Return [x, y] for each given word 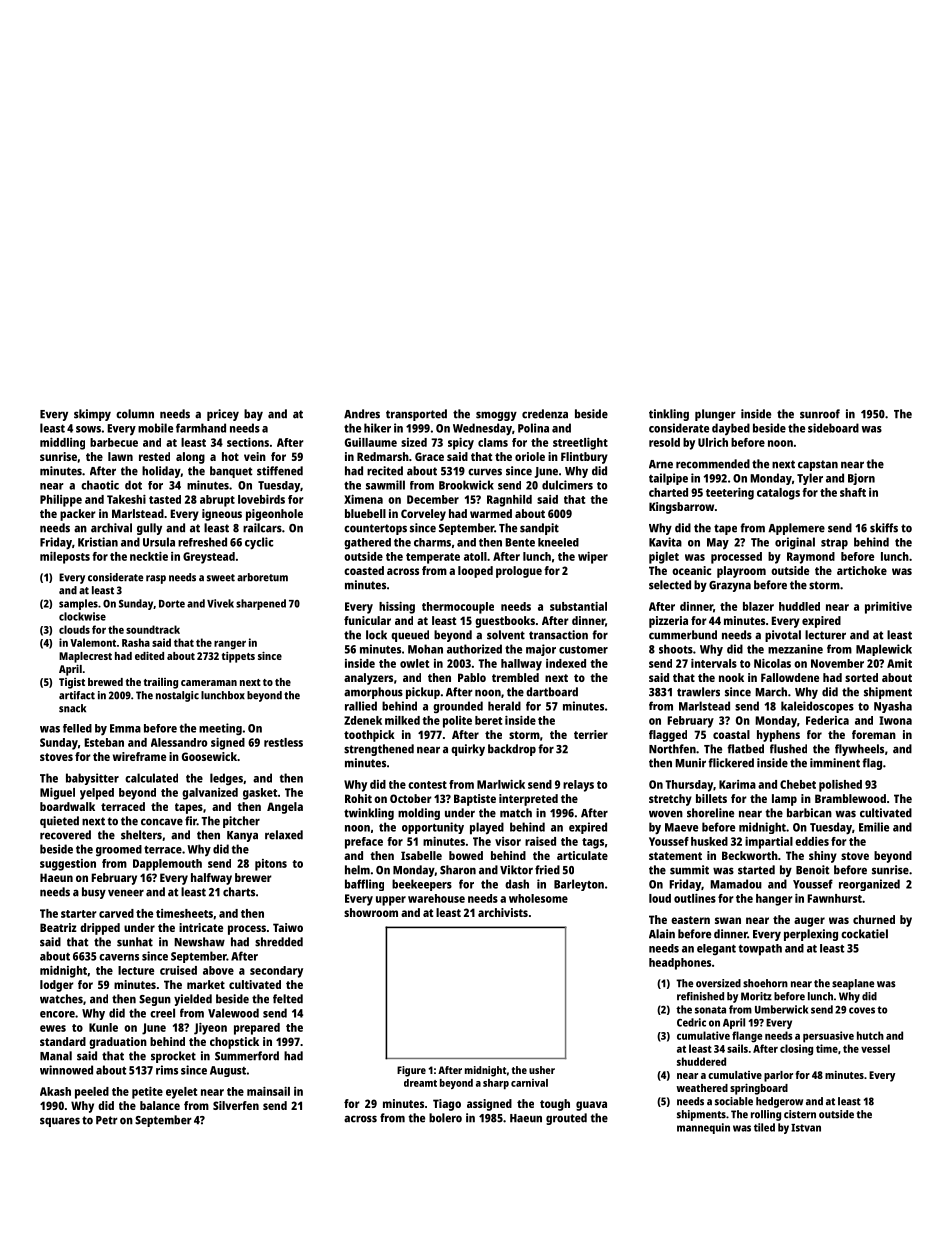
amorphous [373, 693]
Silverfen [236, 1105]
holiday [161, 472]
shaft [853, 492]
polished [840, 786]
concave [162, 822]
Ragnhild [509, 501]
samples [78, 604]
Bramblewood [850, 798]
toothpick [369, 736]
